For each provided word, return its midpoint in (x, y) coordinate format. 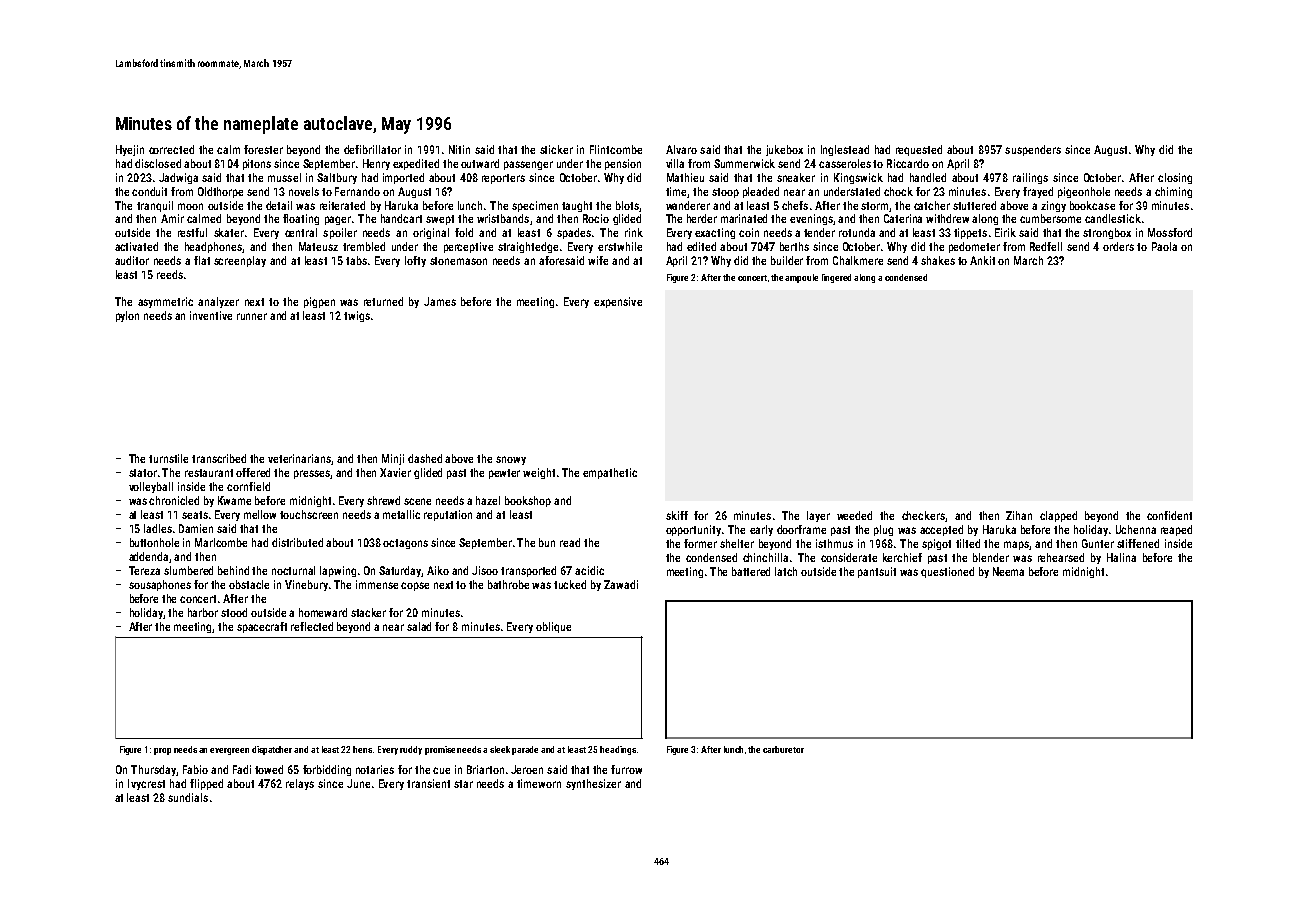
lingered (836, 278)
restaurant (209, 473)
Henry (376, 164)
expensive (618, 302)
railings (1030, 178)
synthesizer (593, 784)
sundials (188, 797)
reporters (503, 179)
